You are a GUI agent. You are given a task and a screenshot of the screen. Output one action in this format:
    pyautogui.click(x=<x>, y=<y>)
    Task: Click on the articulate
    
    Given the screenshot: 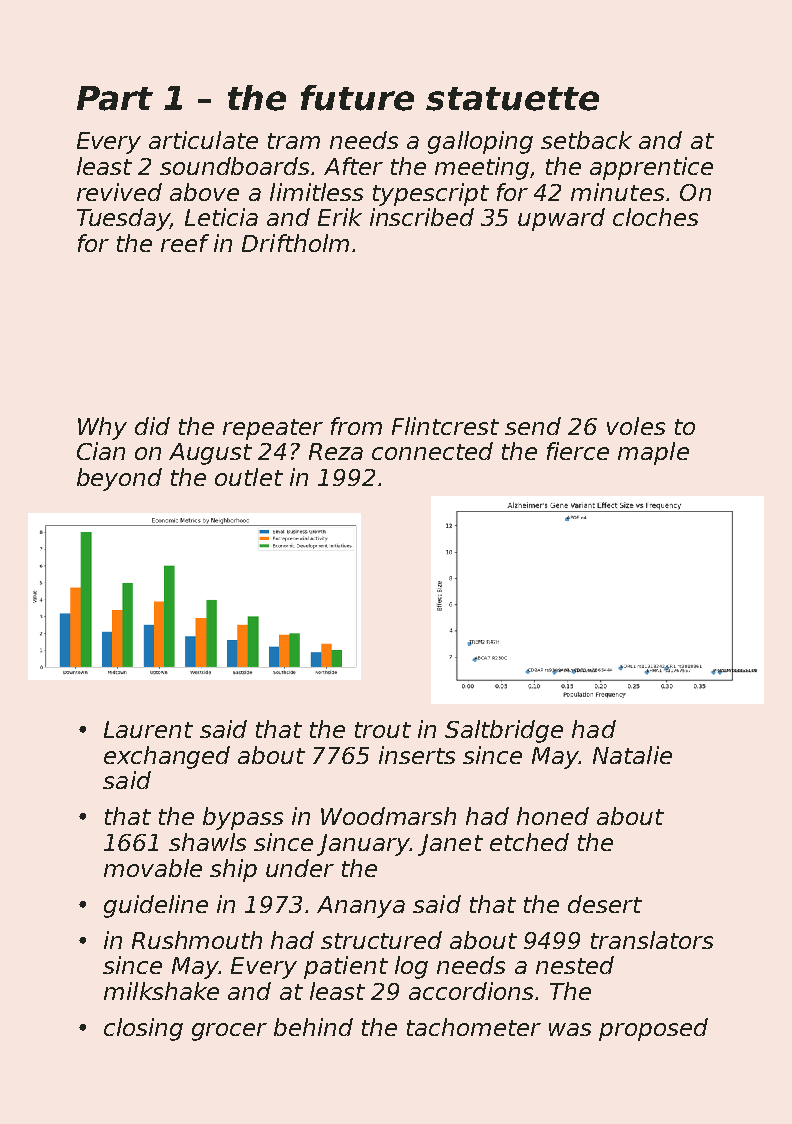 What is the action you would take?
    pyautogui.click(x=203, y=140)
